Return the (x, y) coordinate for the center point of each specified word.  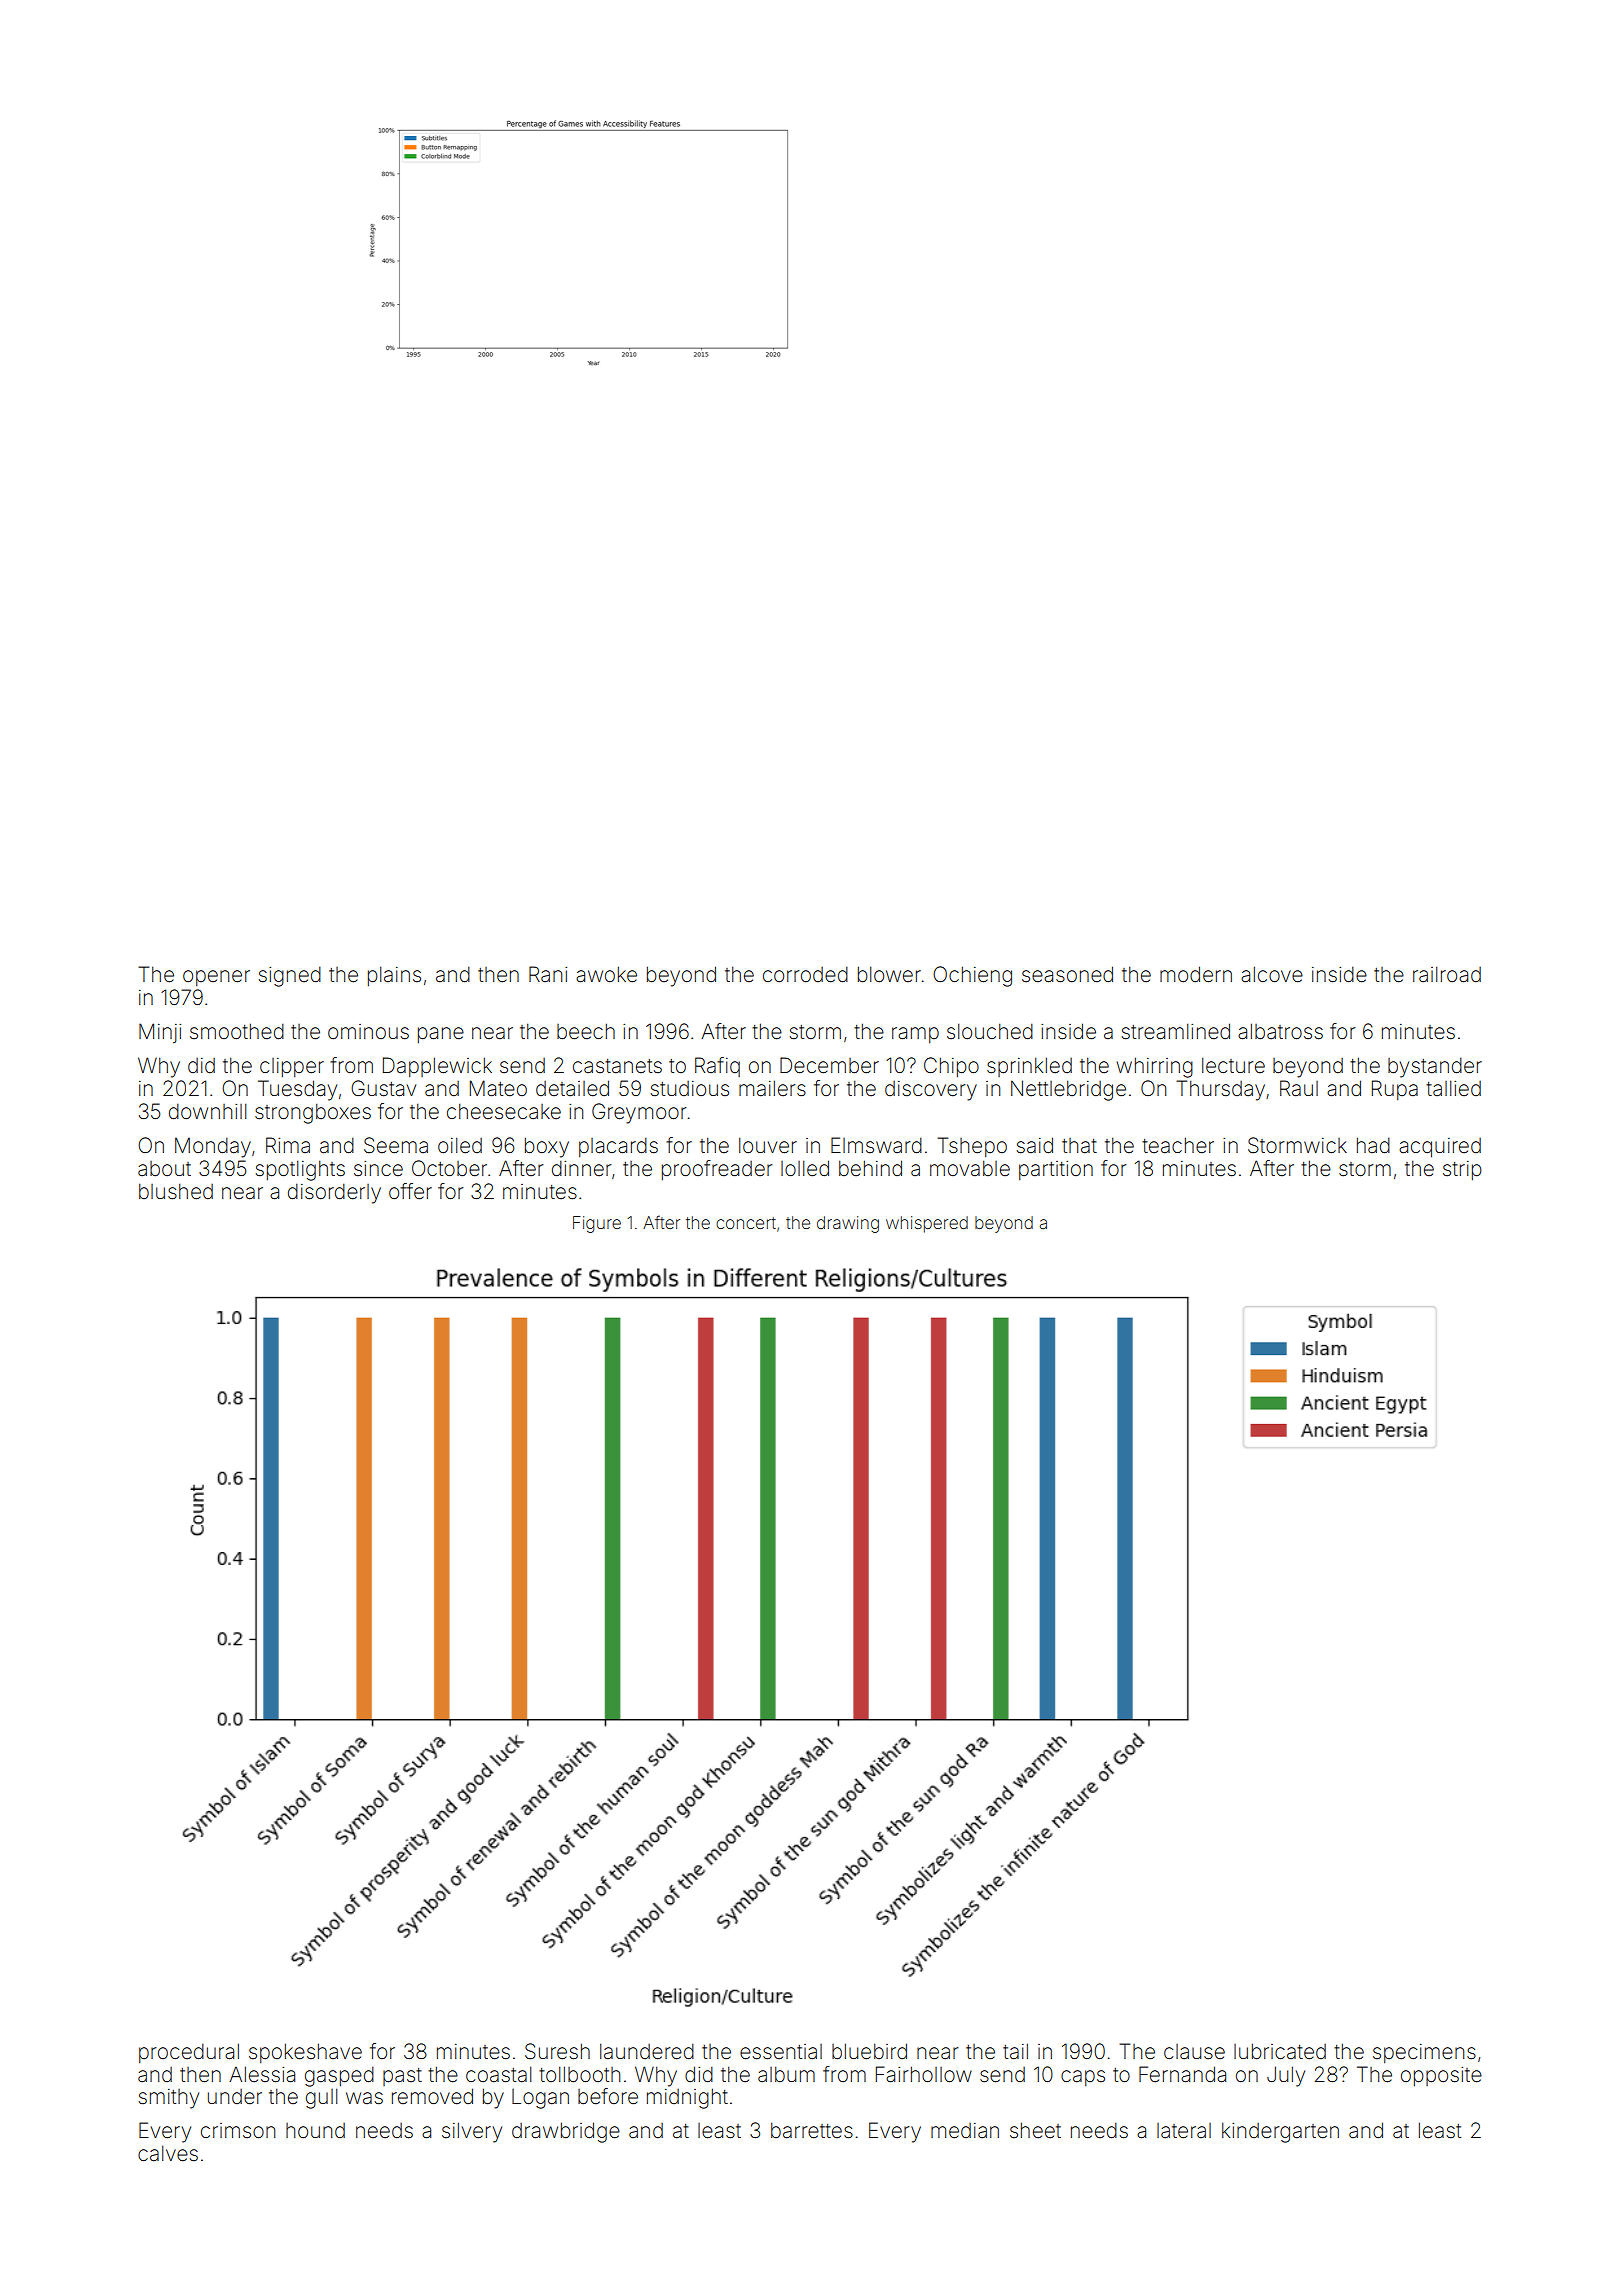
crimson (238, 2130)
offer (410, 1191)
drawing (848, 1224)
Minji (160, 1033)
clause (1194, 2051)
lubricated (1280, 2051)
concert (746, 1223)
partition (1056, 1170)
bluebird (869, 2051)
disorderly (334, 1194)
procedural (189, 2053)
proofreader (717, 1170)
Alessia (262, 2074)
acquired (1440, 1148)
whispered (927, 1224)
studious (690, 1089)
